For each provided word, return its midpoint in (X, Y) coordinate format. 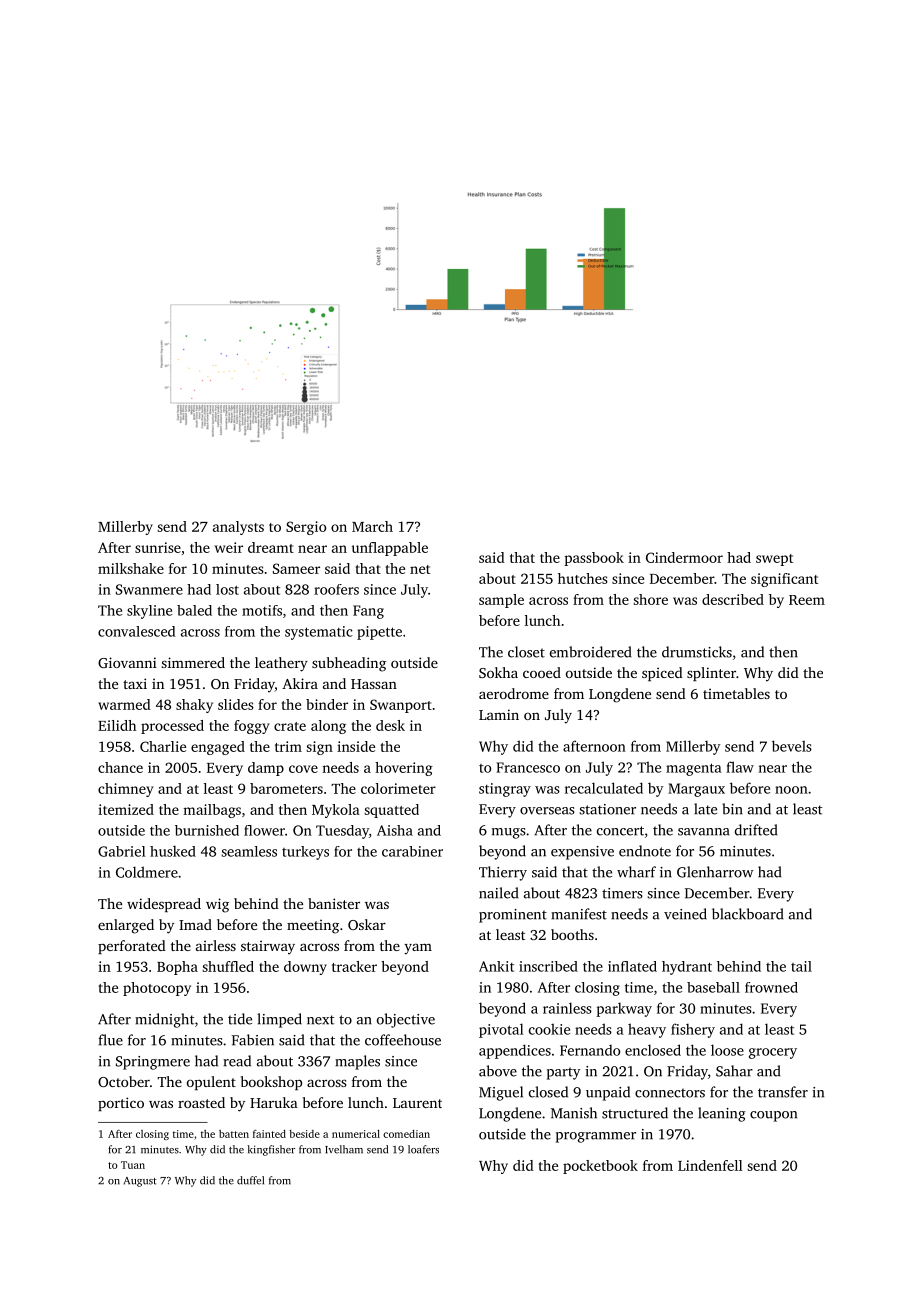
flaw (740, 767)
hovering (404, 769)
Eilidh (117, 725)
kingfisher (271, 1150)
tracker (354, 966)
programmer (596, 1137)
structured (635, 1113)
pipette (379, 633)
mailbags (212, 811)
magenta (694, 769)
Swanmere (149, 589)
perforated (132, 947)
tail (801, 966)
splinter (711, 674)
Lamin (499, 714)
